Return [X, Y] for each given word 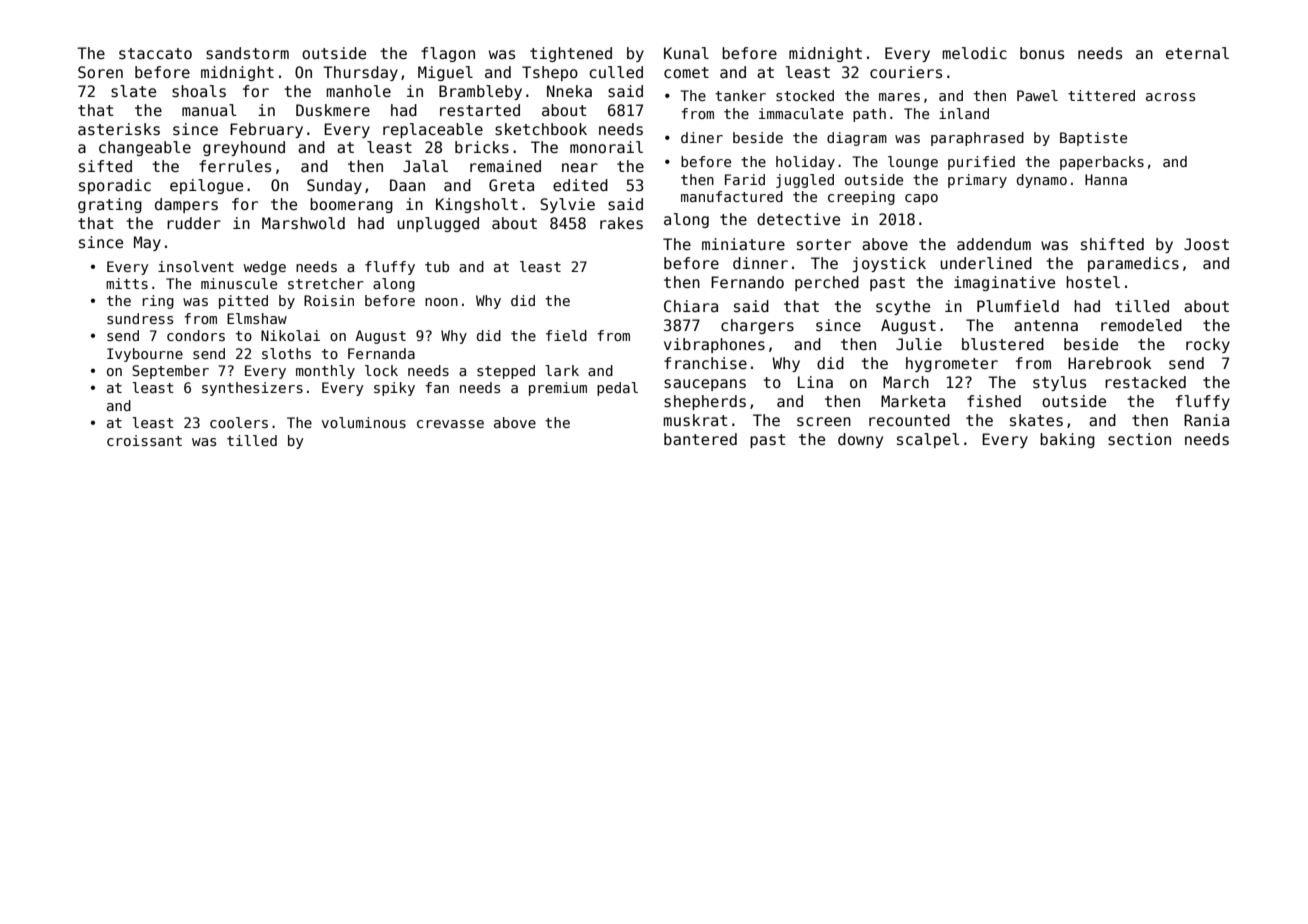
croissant [144, 440]
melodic [974, 53]
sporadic [115, 186]
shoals [199, 91]
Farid [745, 179]
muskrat [695, 420]
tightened [571, 54]
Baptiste [1093, 139]
